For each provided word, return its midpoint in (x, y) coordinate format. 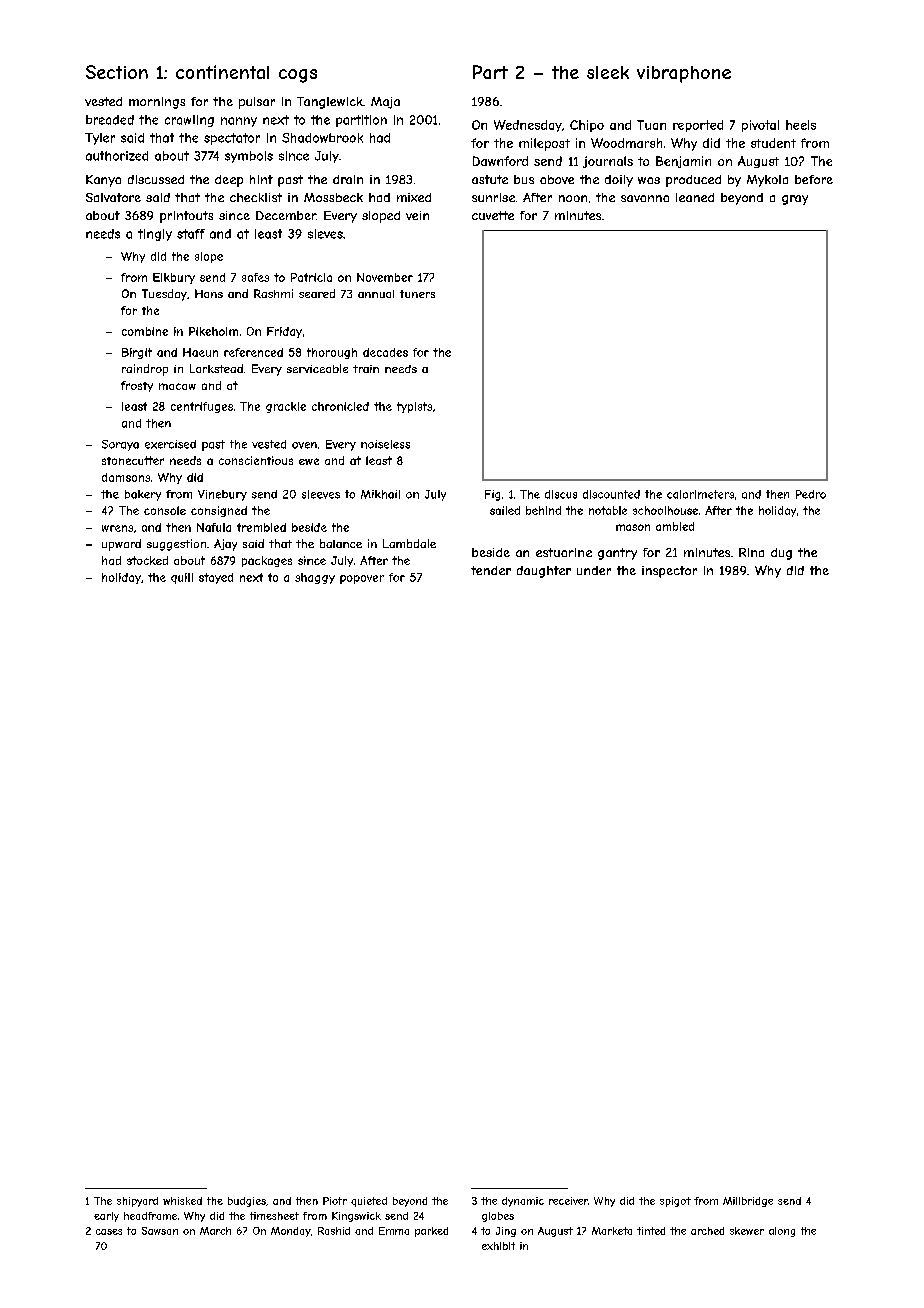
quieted (369, 1202)
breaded (110, 120)
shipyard (137, 1202)
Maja (385, 103)
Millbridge (748, 1202)
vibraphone (684, 74)
